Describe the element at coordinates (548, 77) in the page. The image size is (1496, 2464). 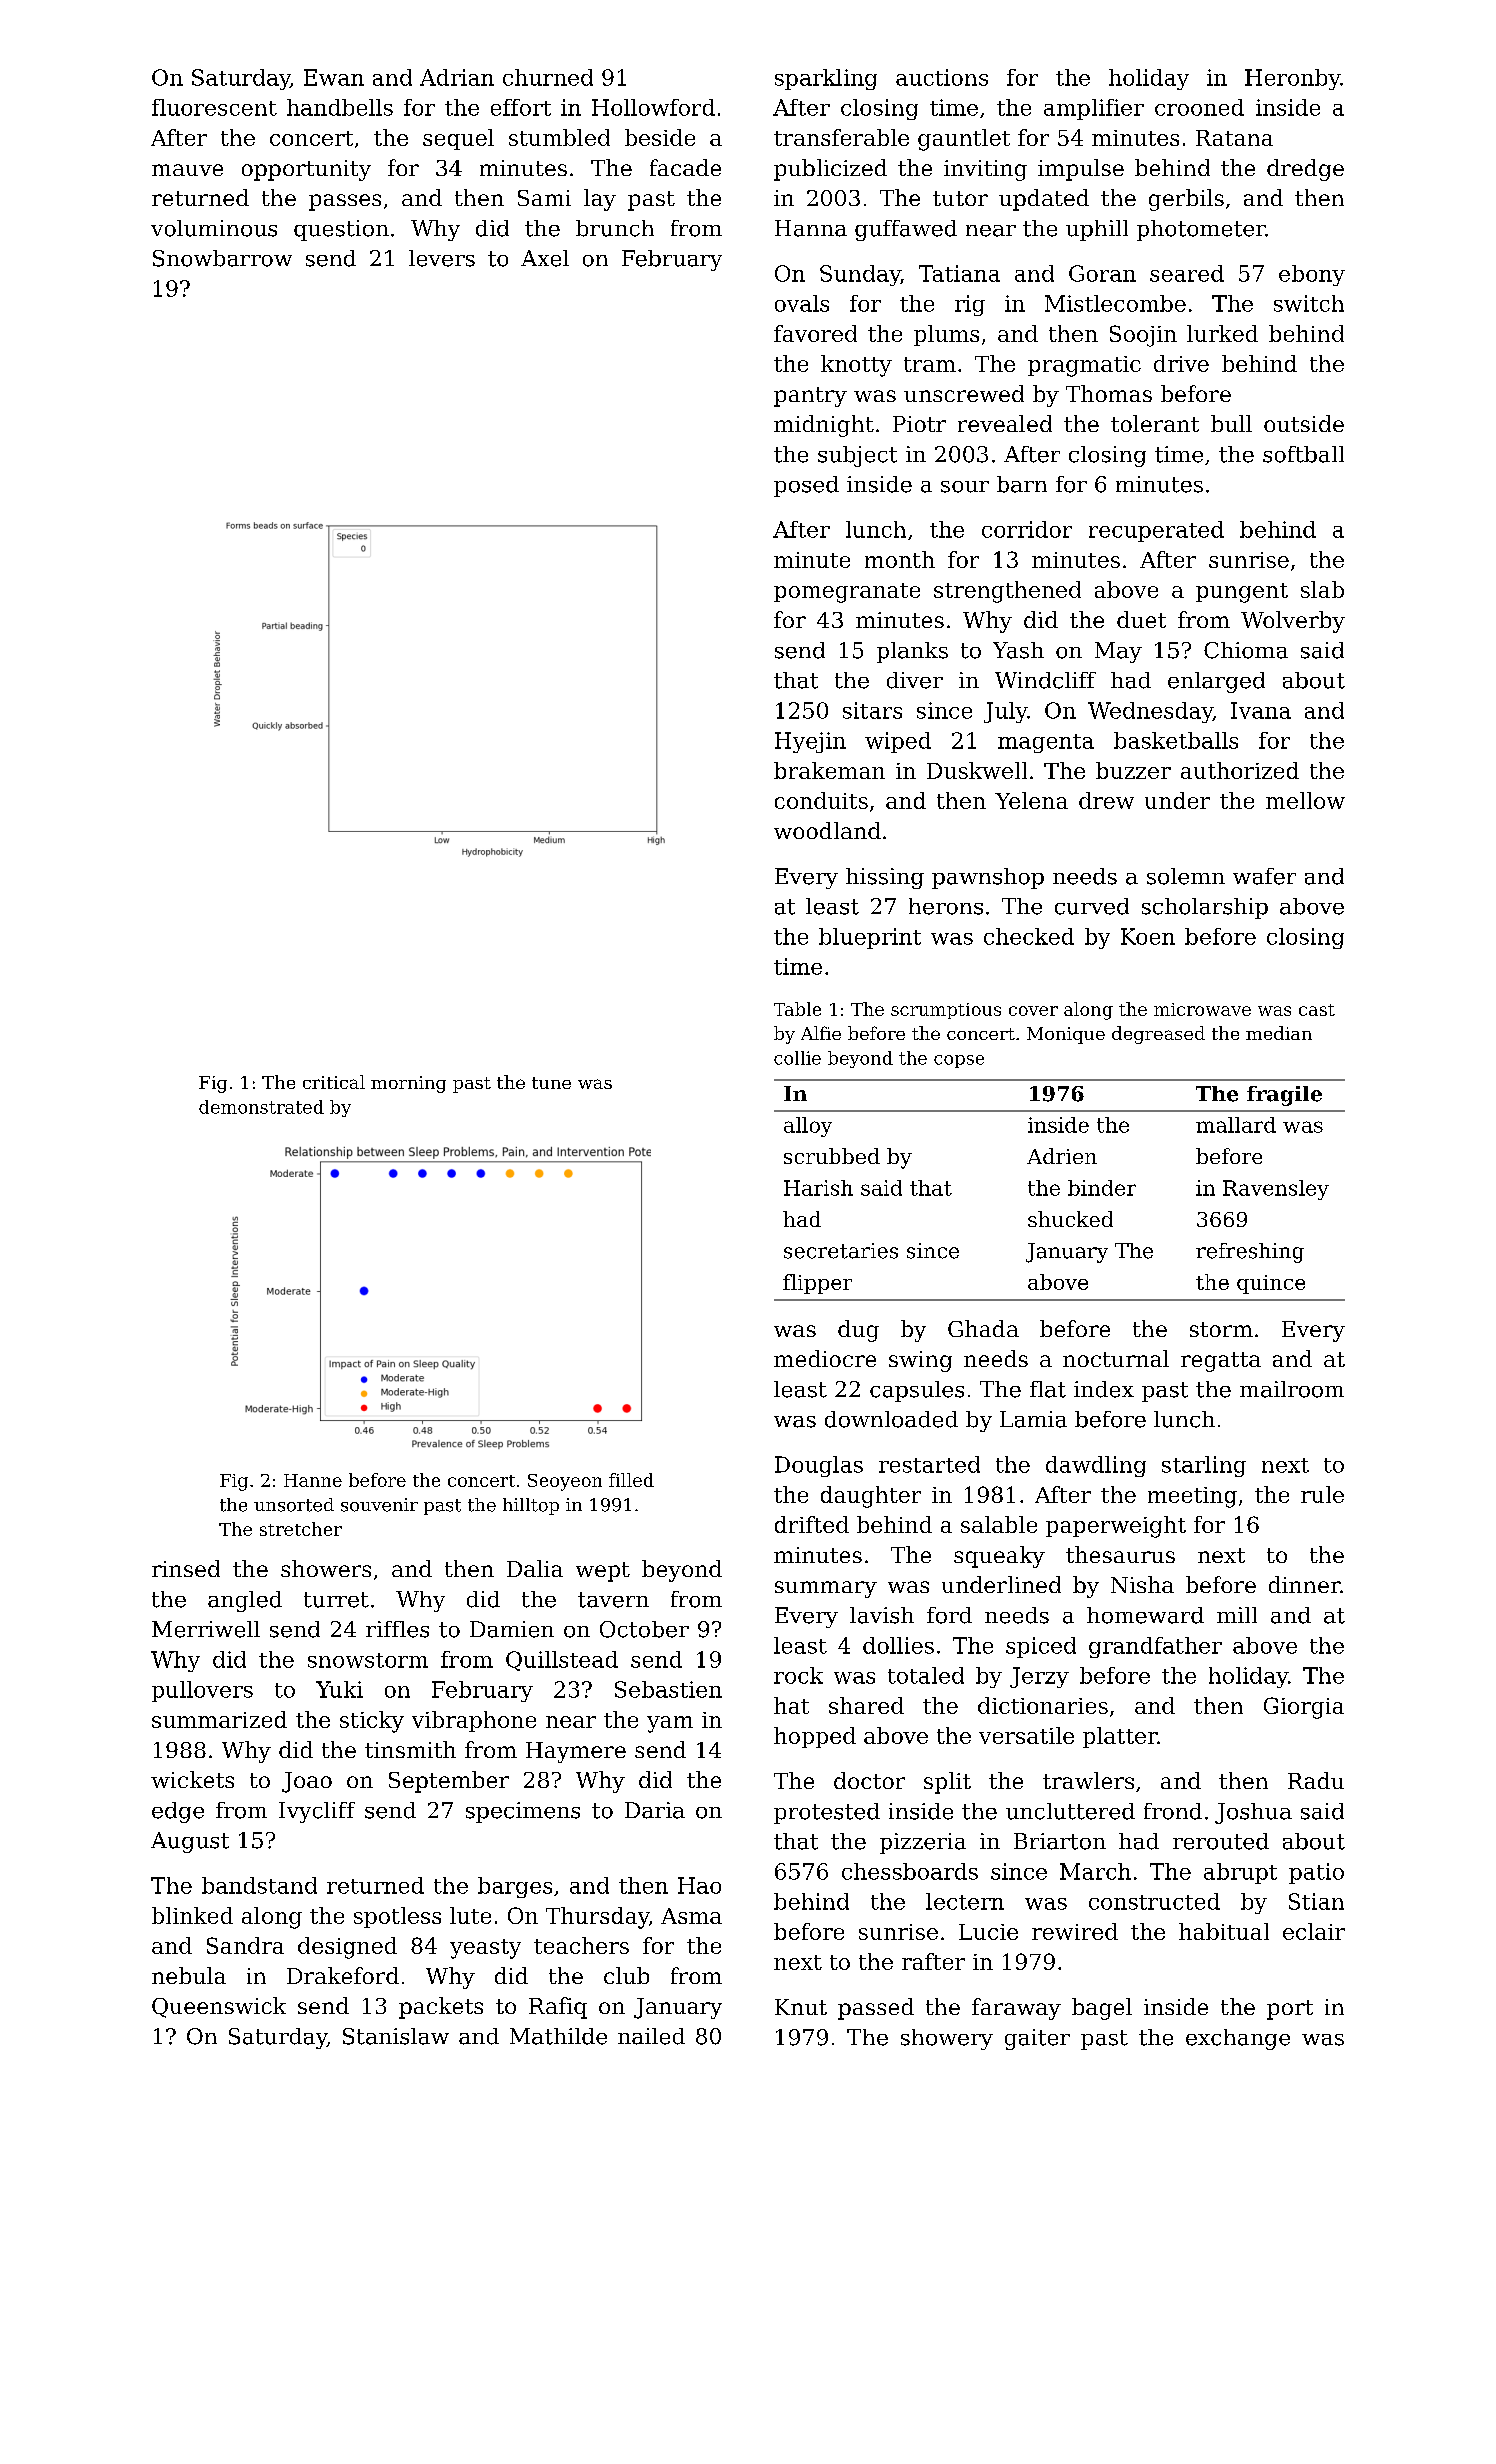
I see `churned` at that location.
